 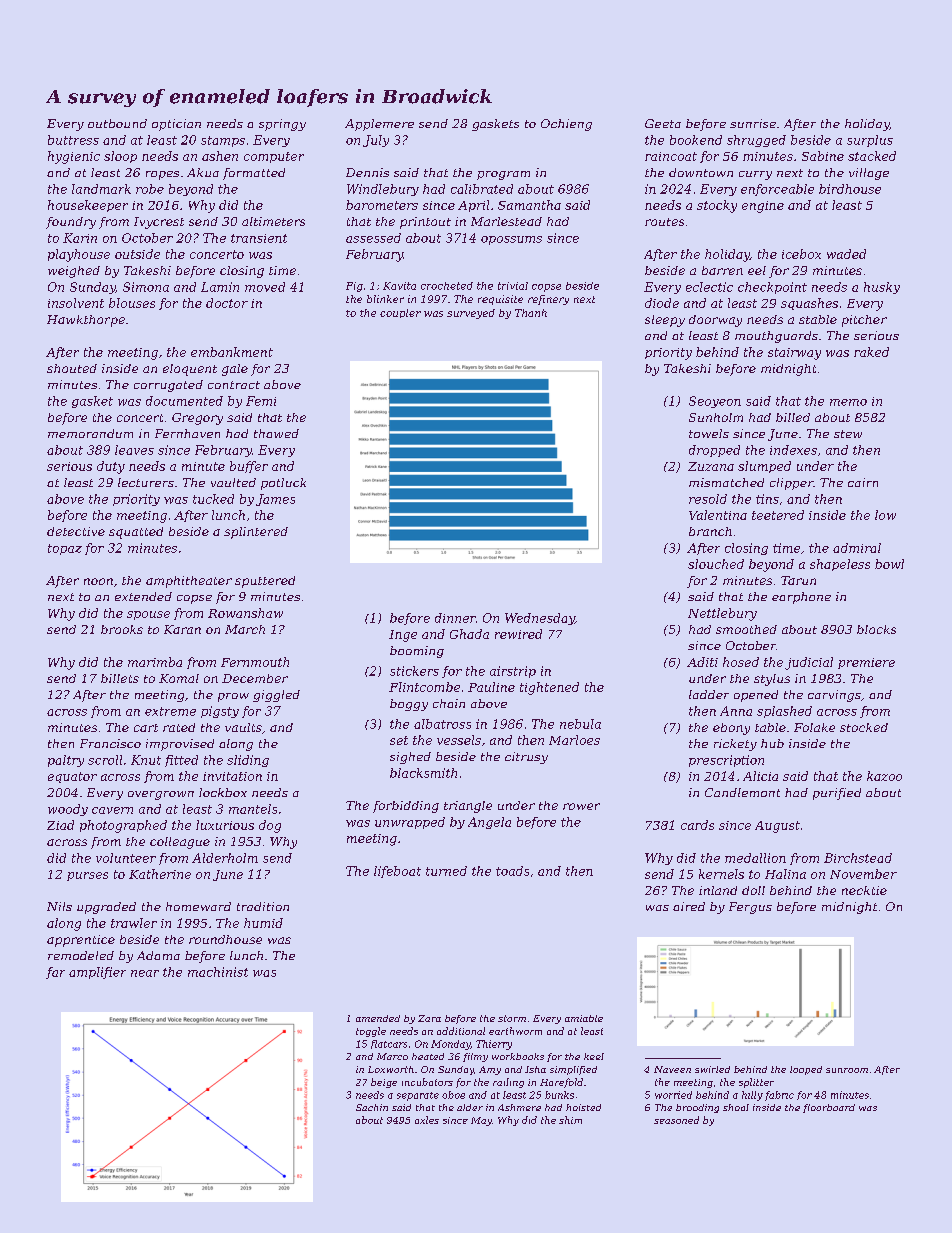 What do you see at coordinates (400, 313) in the document?
I see `coupler` at bounding box center [400, 313].
